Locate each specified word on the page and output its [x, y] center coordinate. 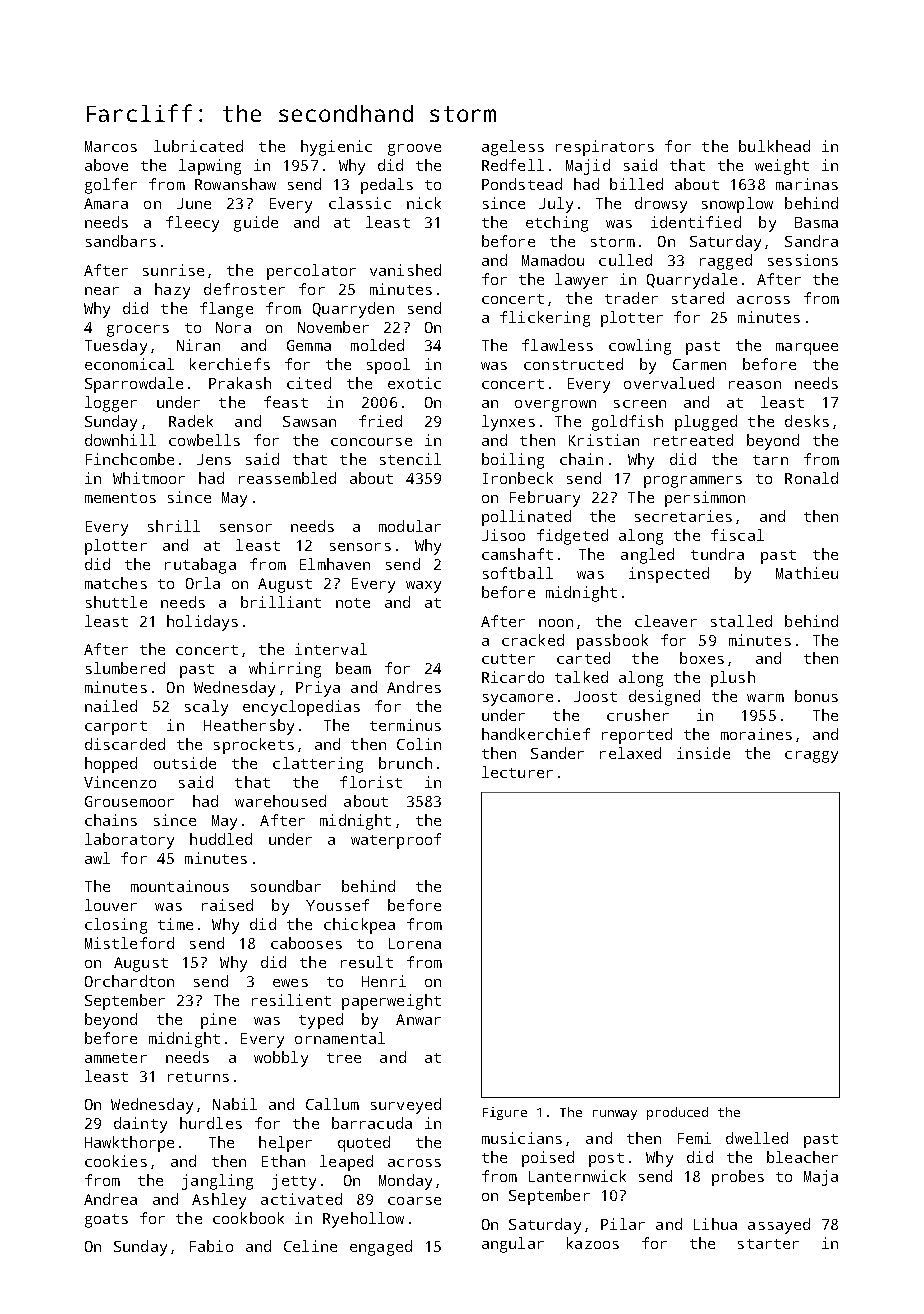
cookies [116, 1161]
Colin [419, 744]
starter [768, 1244]
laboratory [129, 841]
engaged [381, 1248]
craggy [811, 757]
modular [410, 526]
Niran [198, 345]
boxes [702, 658]
